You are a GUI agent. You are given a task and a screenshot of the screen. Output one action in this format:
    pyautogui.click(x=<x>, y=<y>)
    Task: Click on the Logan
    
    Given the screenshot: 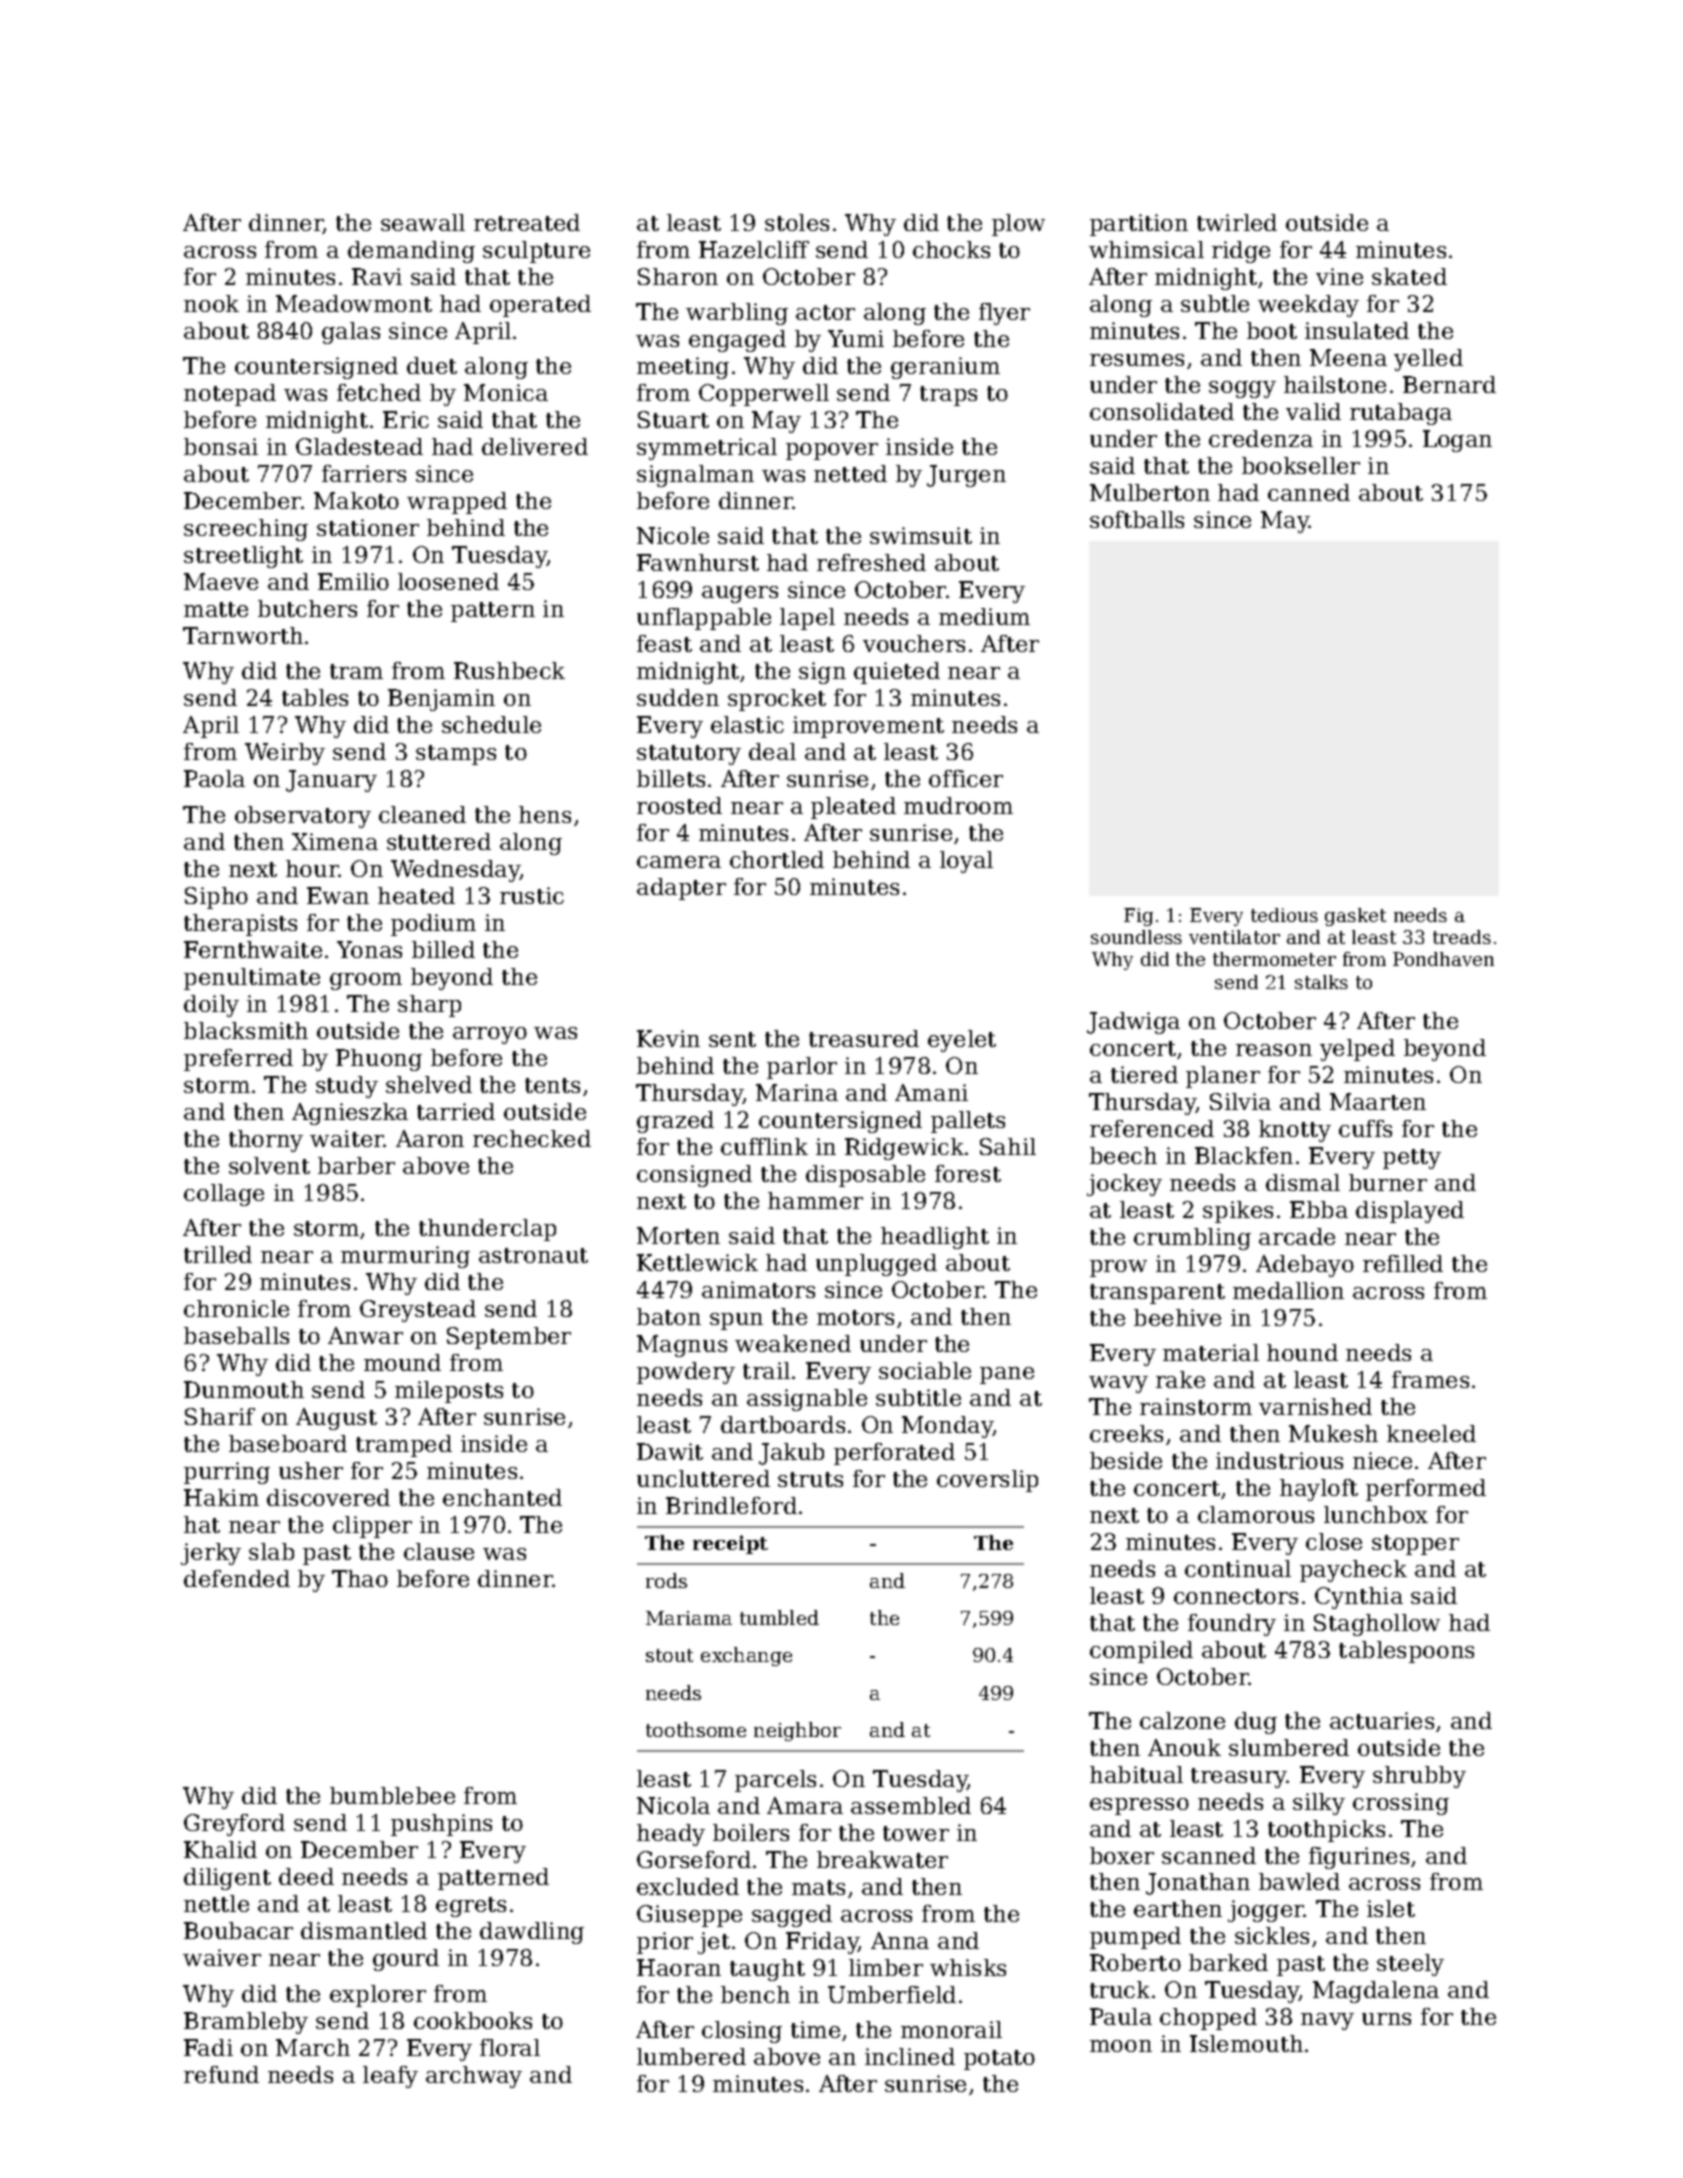 What is the action you would take?
    pyautogui.click(x=1457, y=441)
